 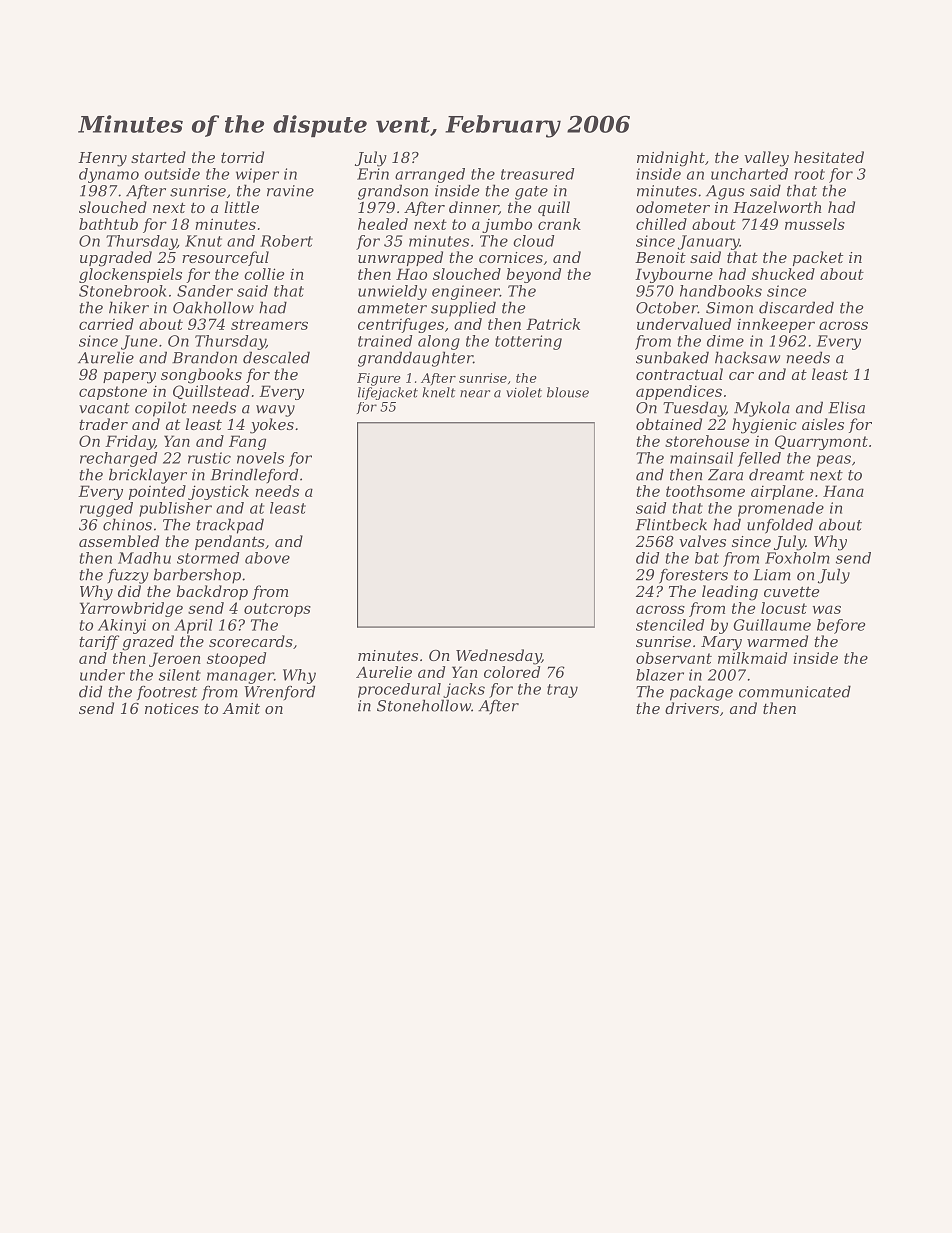 What do you see at coordinates (230, 526) in the page?
I see `trackpad` at bounding box center [230, 526].
